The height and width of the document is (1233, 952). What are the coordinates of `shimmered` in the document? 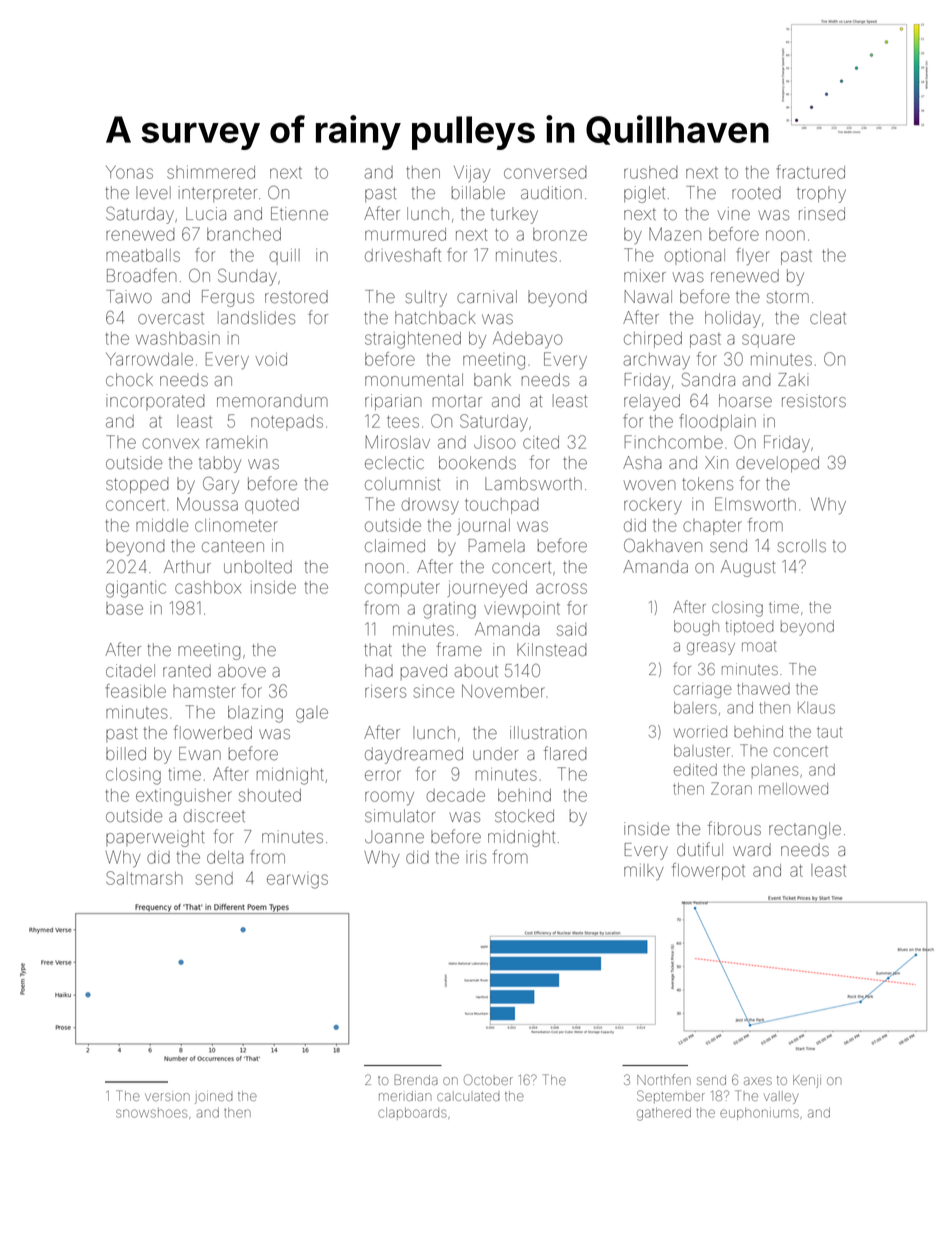 It's located at (211, 172).
